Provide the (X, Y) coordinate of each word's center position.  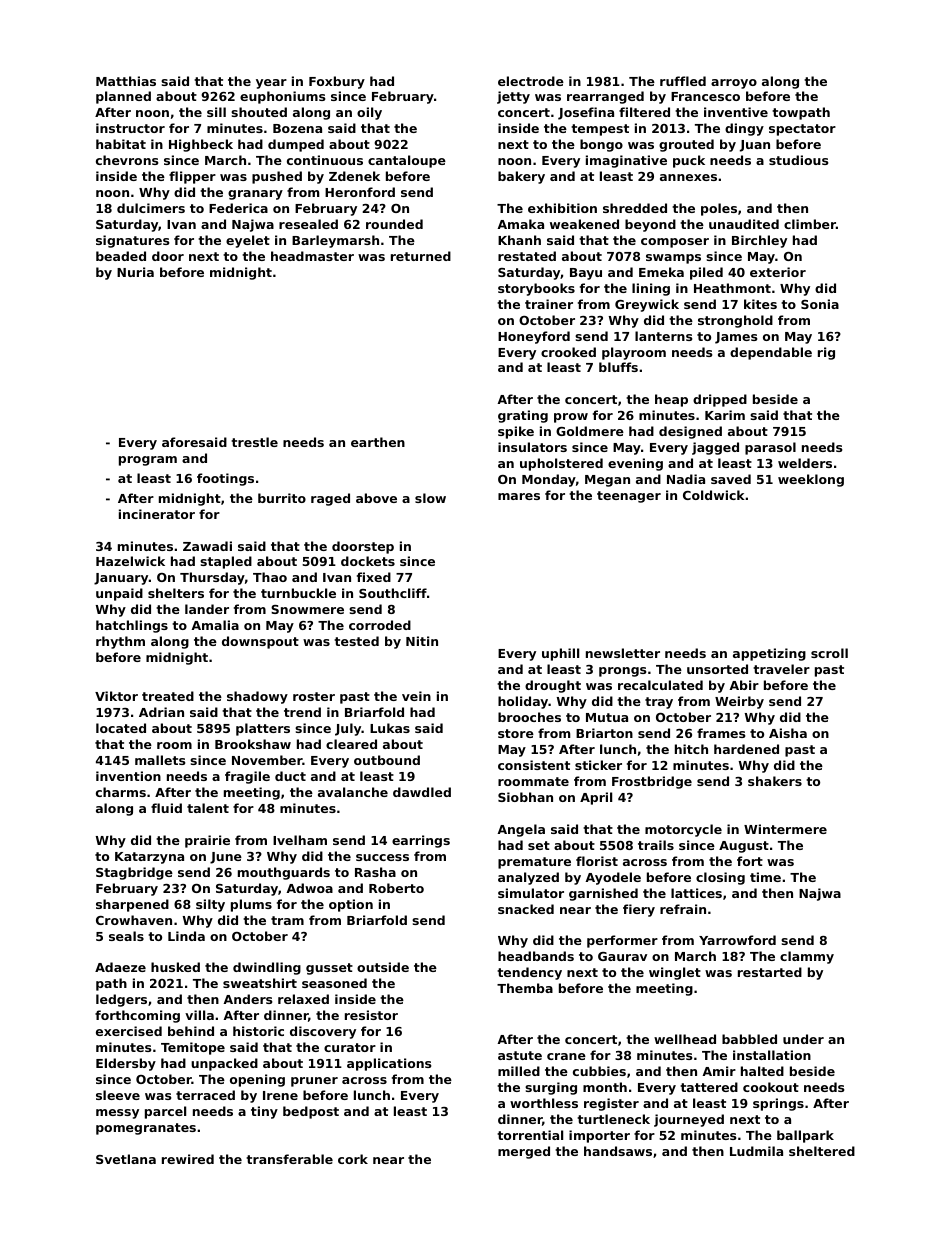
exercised (129, 1031)
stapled (226, 562)
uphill (560, 654)
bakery (521, 177)
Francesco (705, 96)
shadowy (257, 697)
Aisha (788, 733)
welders (805, 463)
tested (356, 641)
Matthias (126, 81)
